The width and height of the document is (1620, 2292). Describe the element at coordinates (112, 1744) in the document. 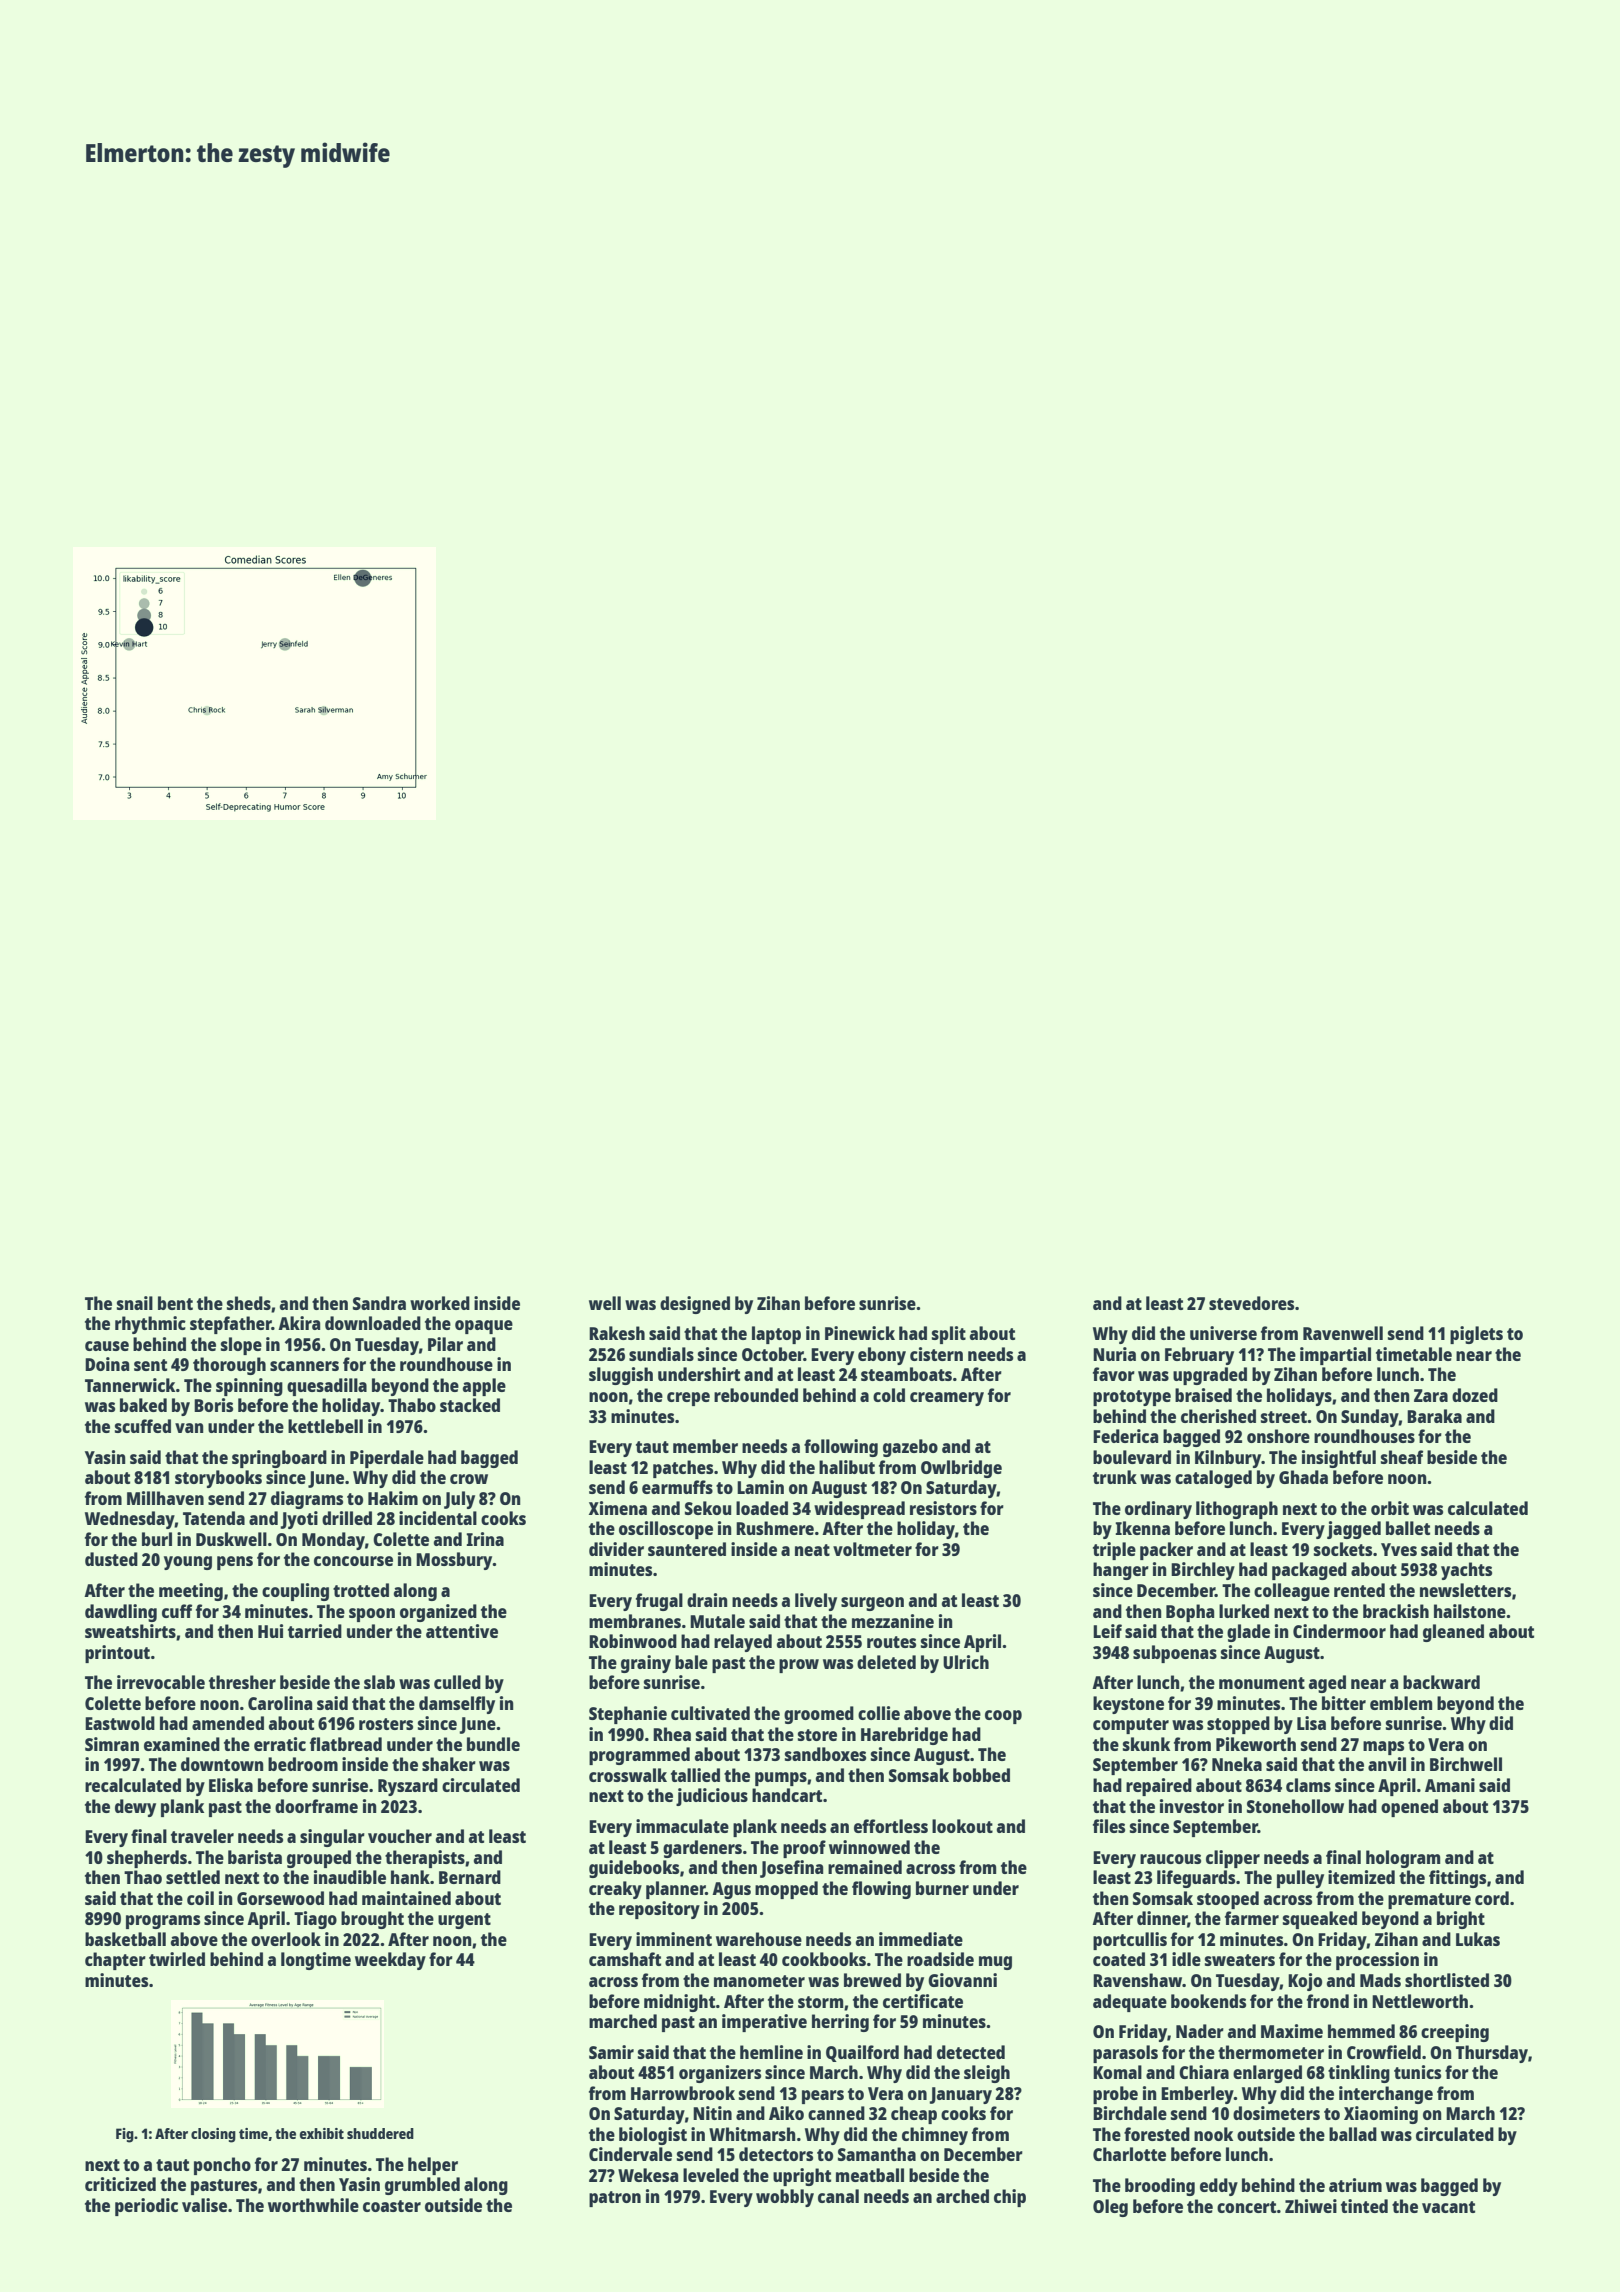

I see `Simran` at that location.
